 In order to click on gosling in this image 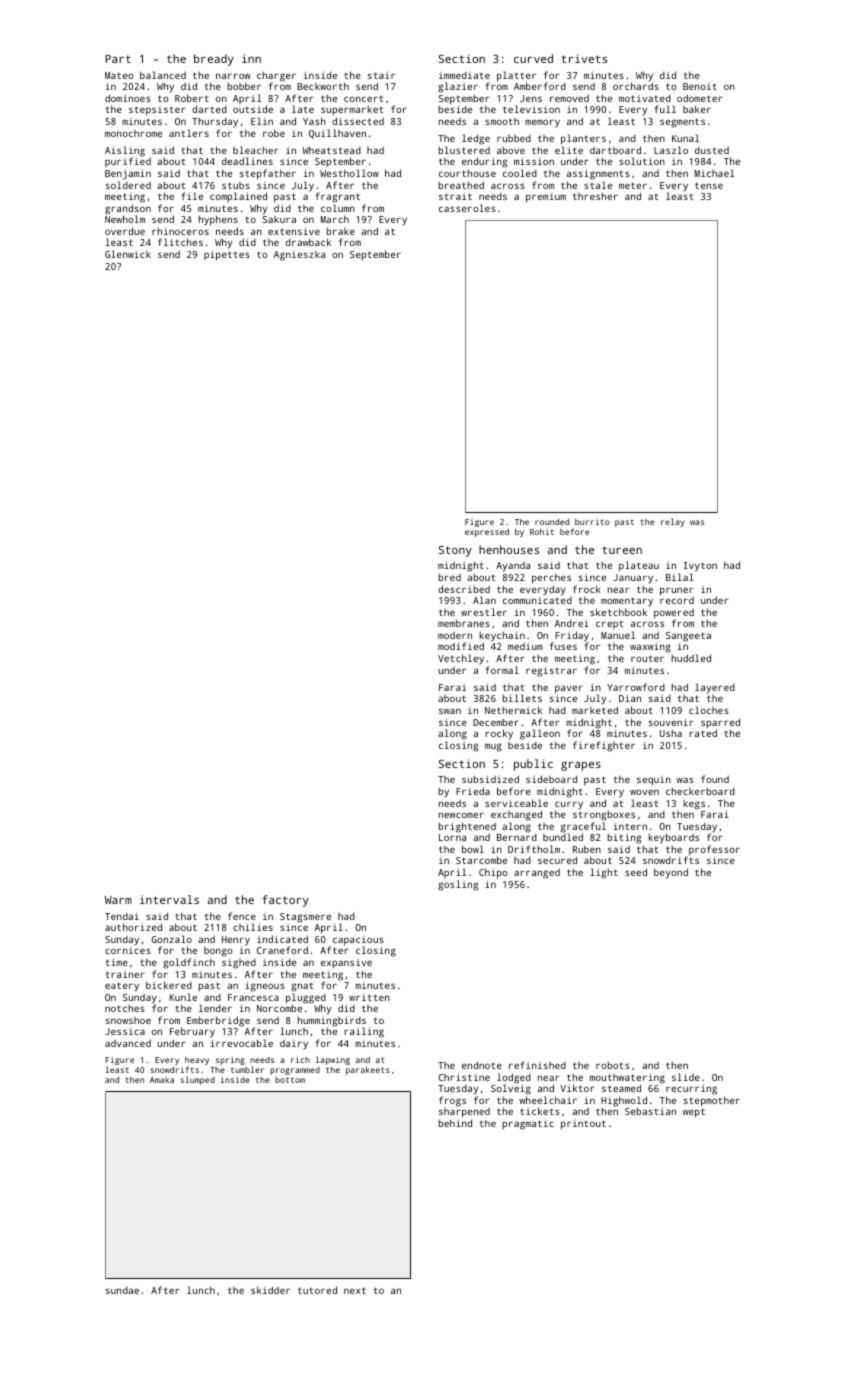, I will do `click(458, 885)`.
